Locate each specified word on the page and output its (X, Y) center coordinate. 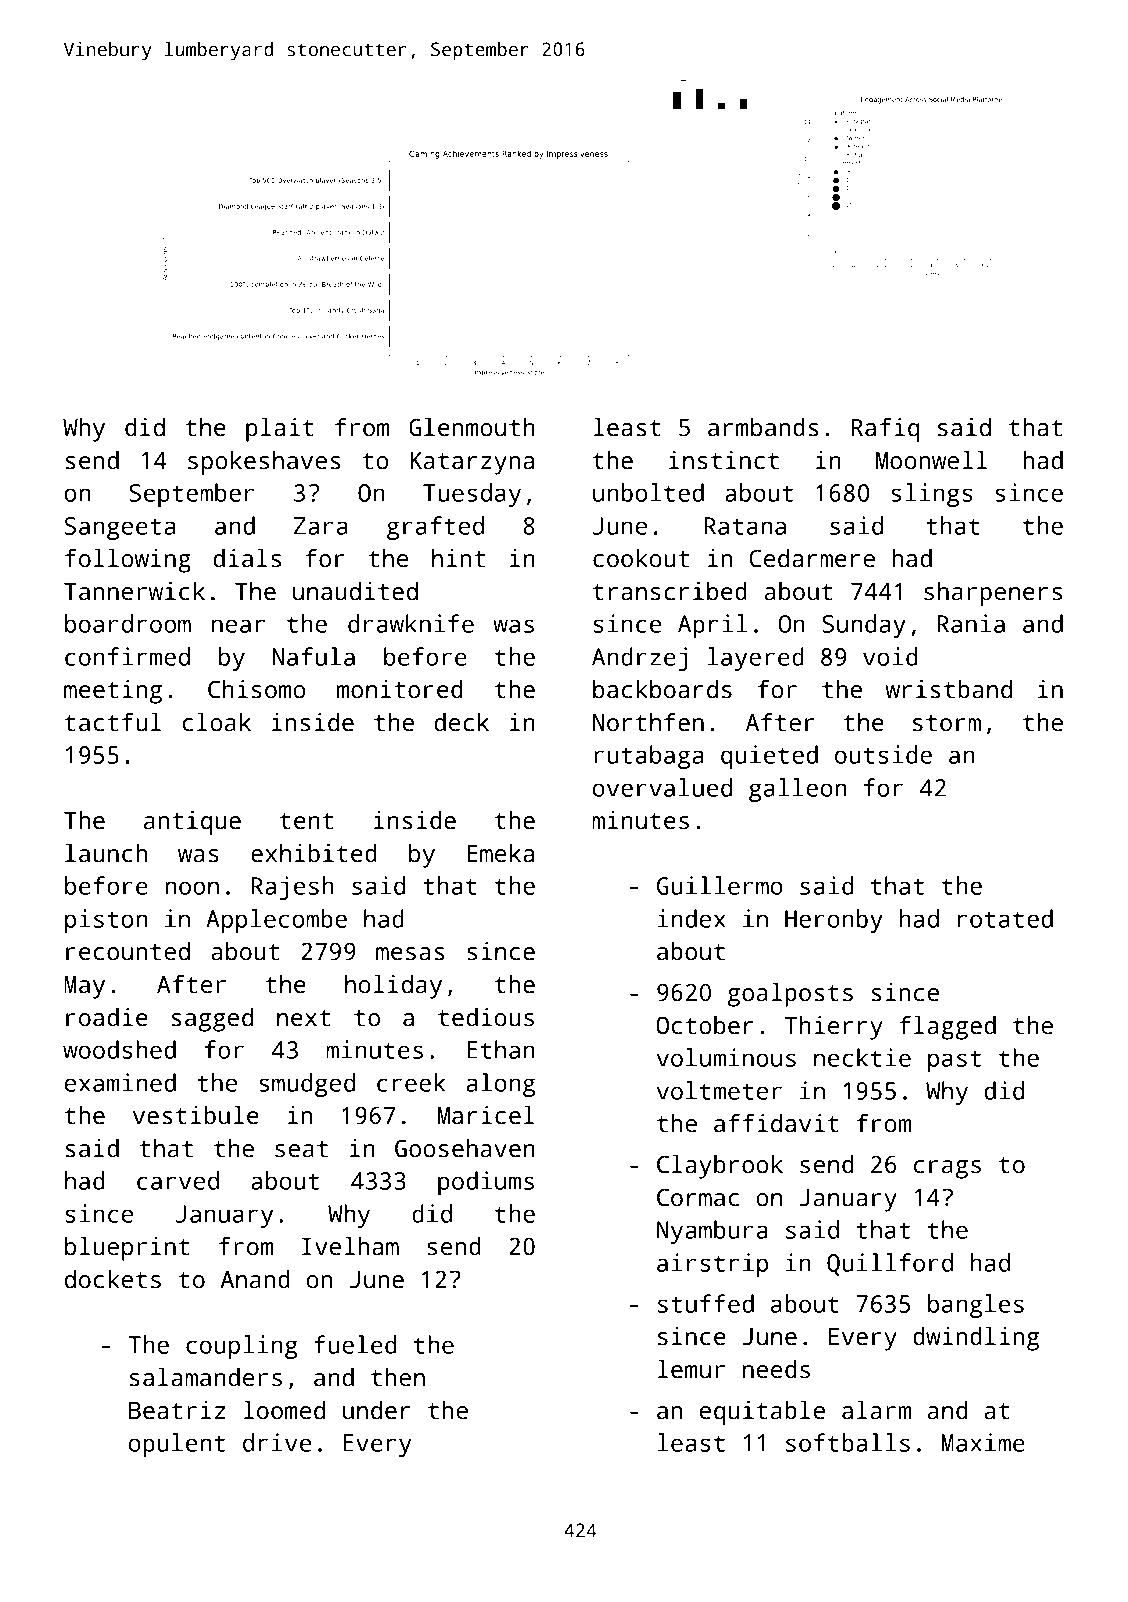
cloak (217, 722)
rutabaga (648, 757)
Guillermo (720, 885)
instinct (724, 460)
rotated (1005, 918)
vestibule (196, 1115)
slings (932, 495)
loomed (284, 1410)
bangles (976, 1306)
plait (280, 430)
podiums (486, 1183)
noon (192, 888)
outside (883, 754)
